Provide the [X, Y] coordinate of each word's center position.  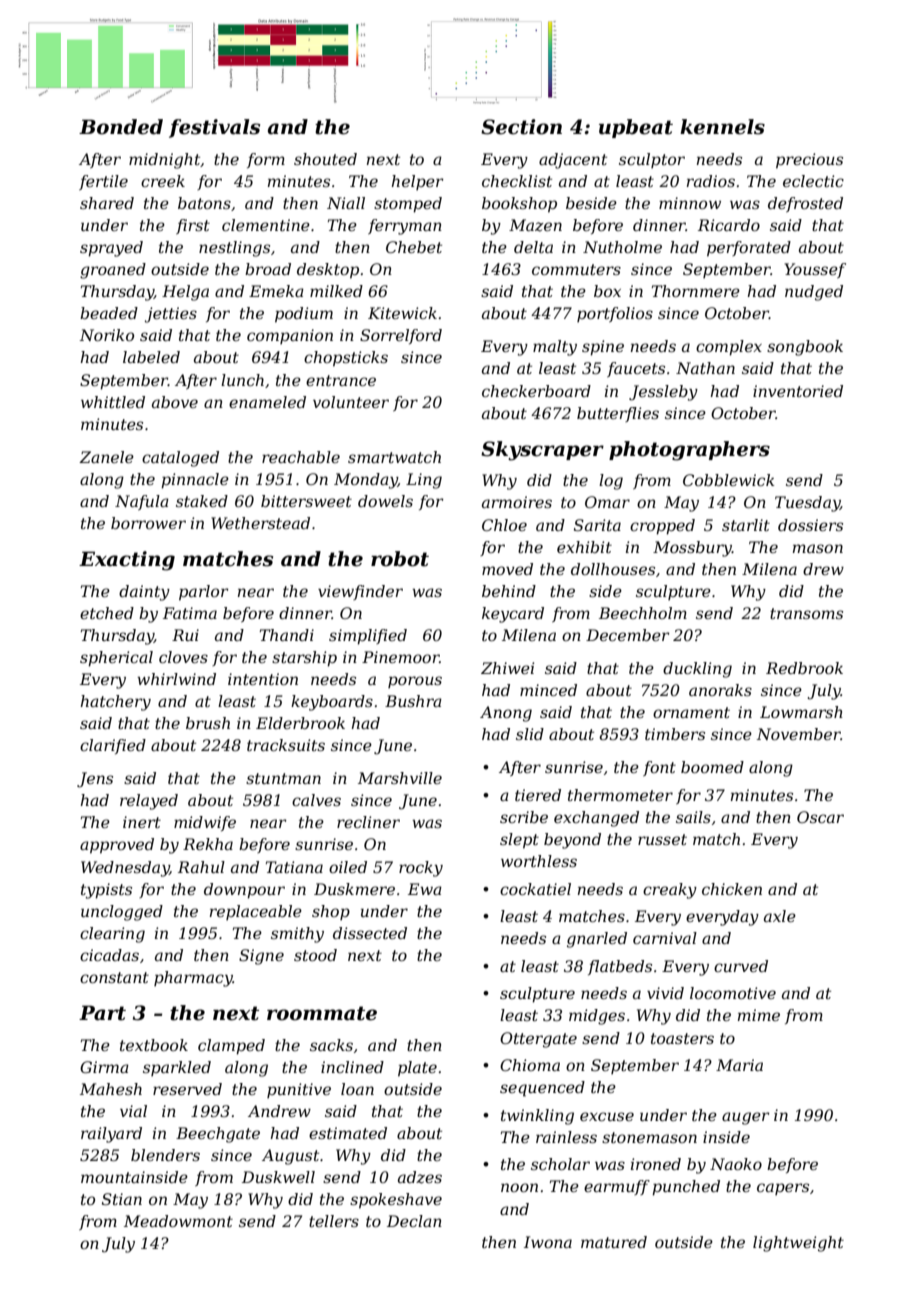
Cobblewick [729, 480]
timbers [675, 734]
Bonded [121, 127]
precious [809, 161]
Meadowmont [178, 1221]
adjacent [573, 161]
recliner [368, 822]
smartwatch [394, 457]
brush [208, 723]
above [175, 402]
